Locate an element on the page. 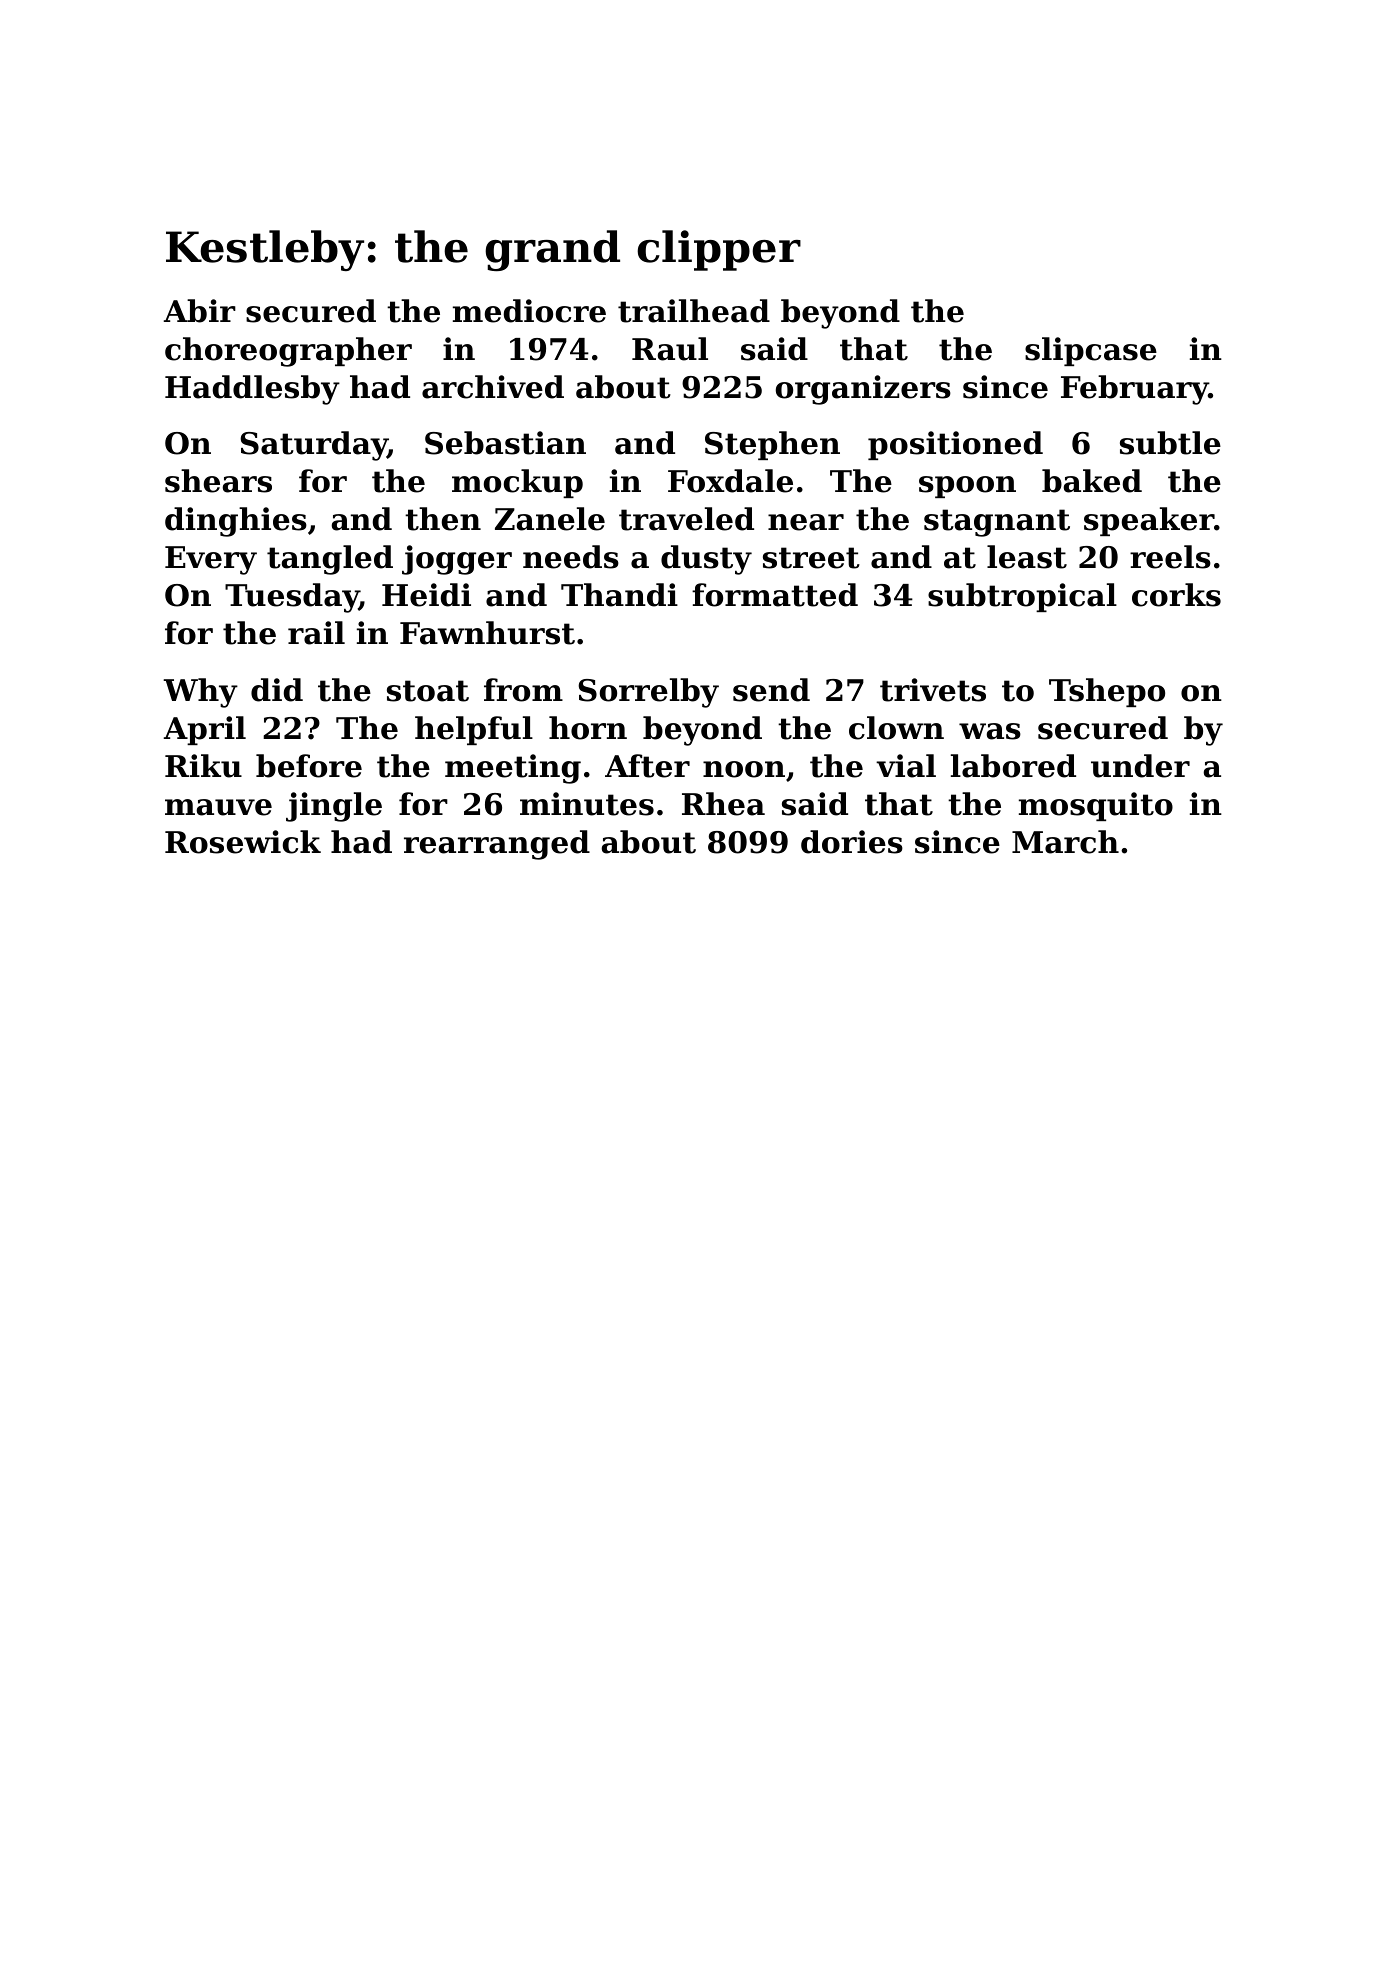 This document has width=1386, height=1969. March is located at coordinates (1065, 842).
